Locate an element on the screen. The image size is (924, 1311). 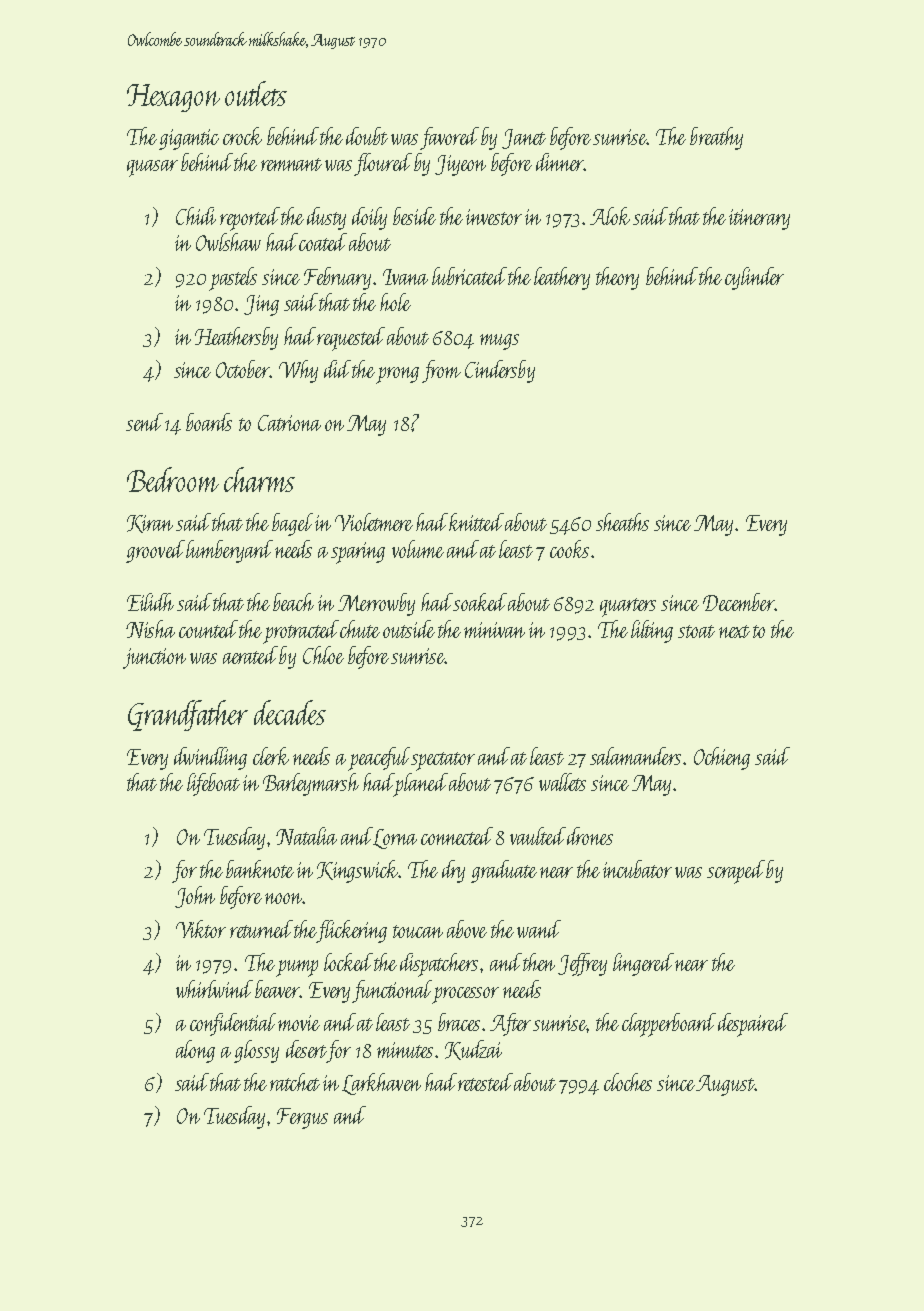
sheaths is located at coordinates (622, 522).
